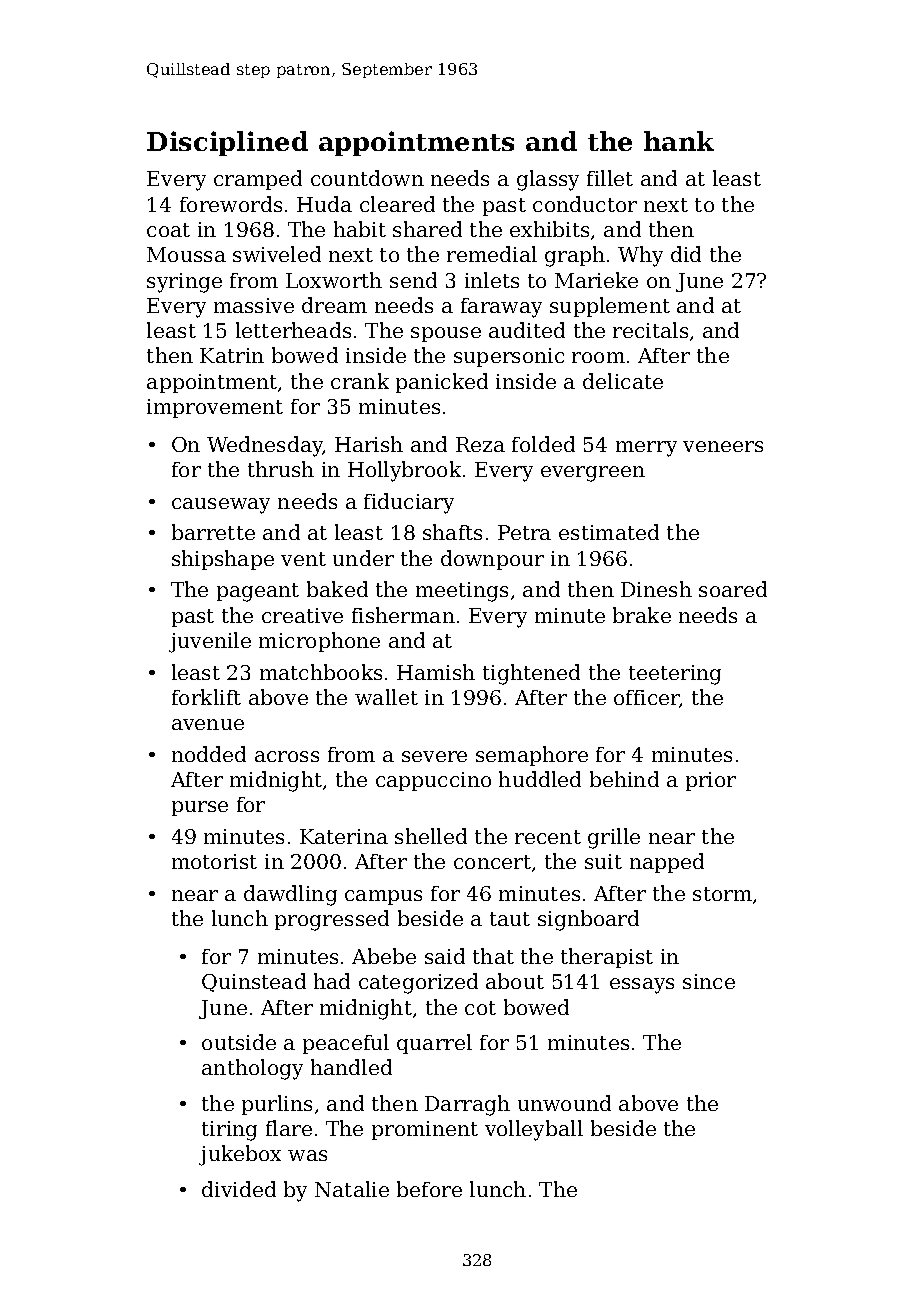 Image resolution: width=924 pixels, height=1314 pixels. What do you see at coordinates (223, 560) in the screenshot?
I see `shipshape` at bounding box center [223, 560].
